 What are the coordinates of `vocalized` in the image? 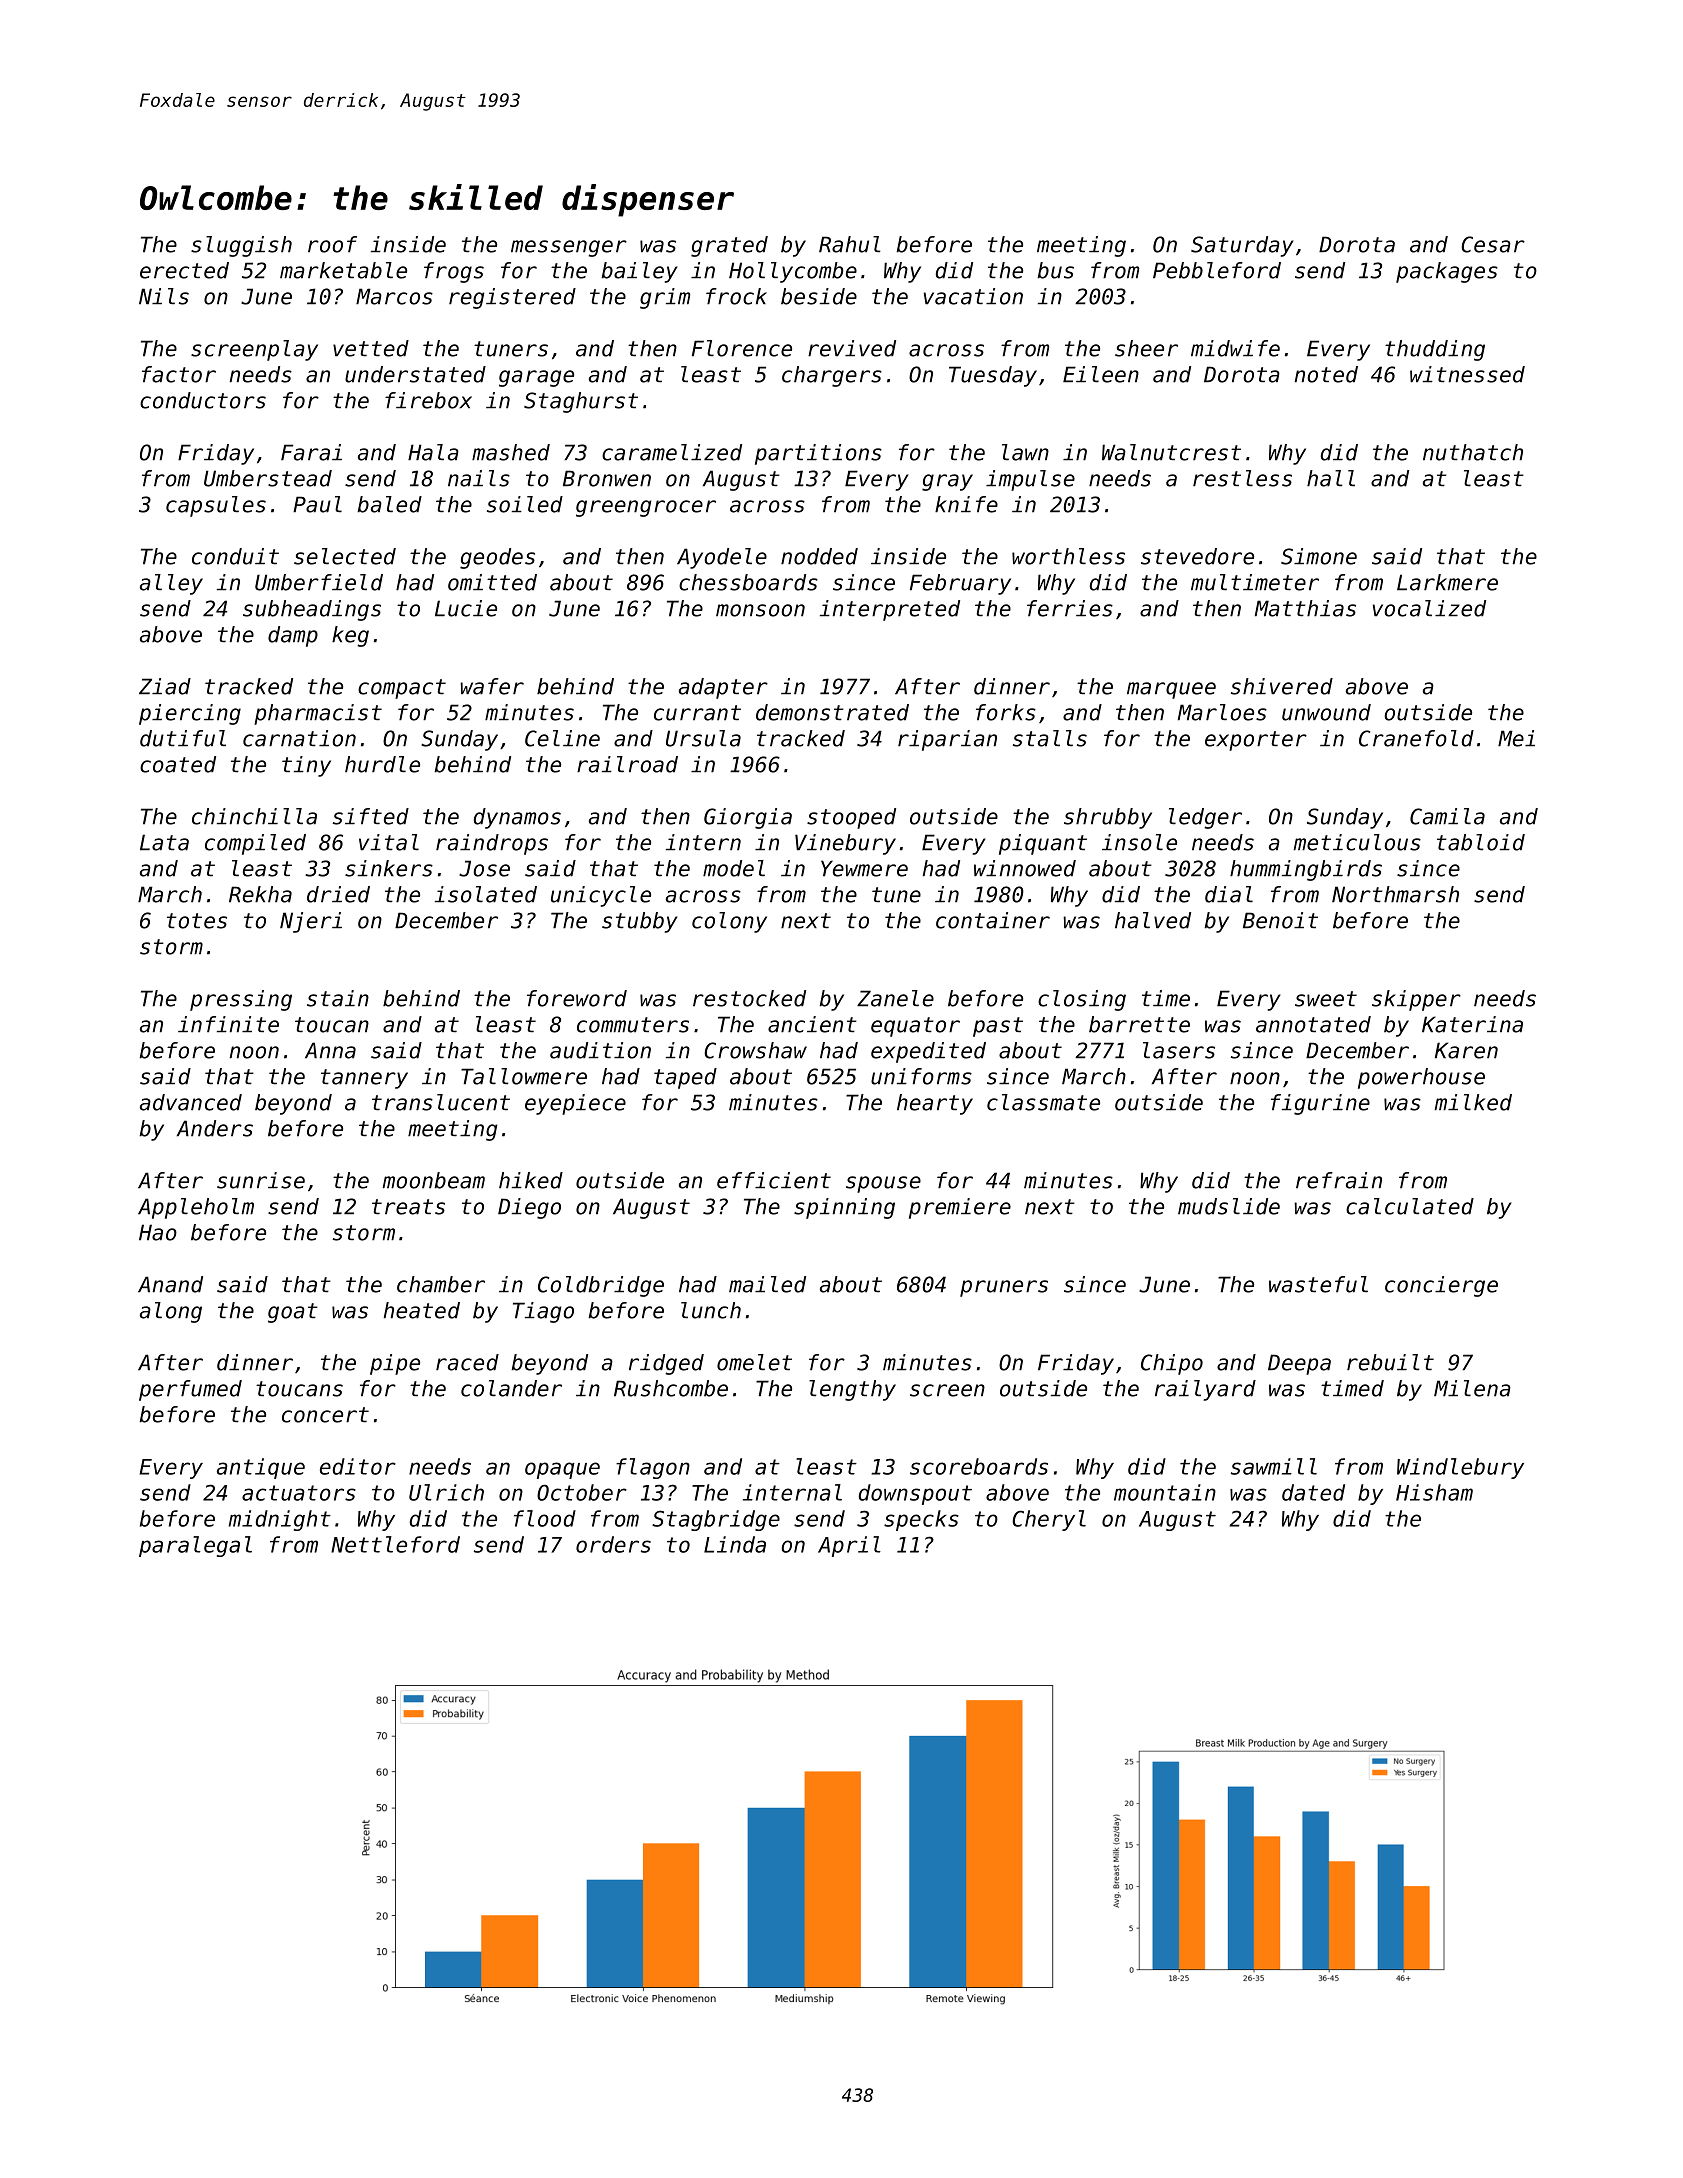 It's located at (1429, 608).
